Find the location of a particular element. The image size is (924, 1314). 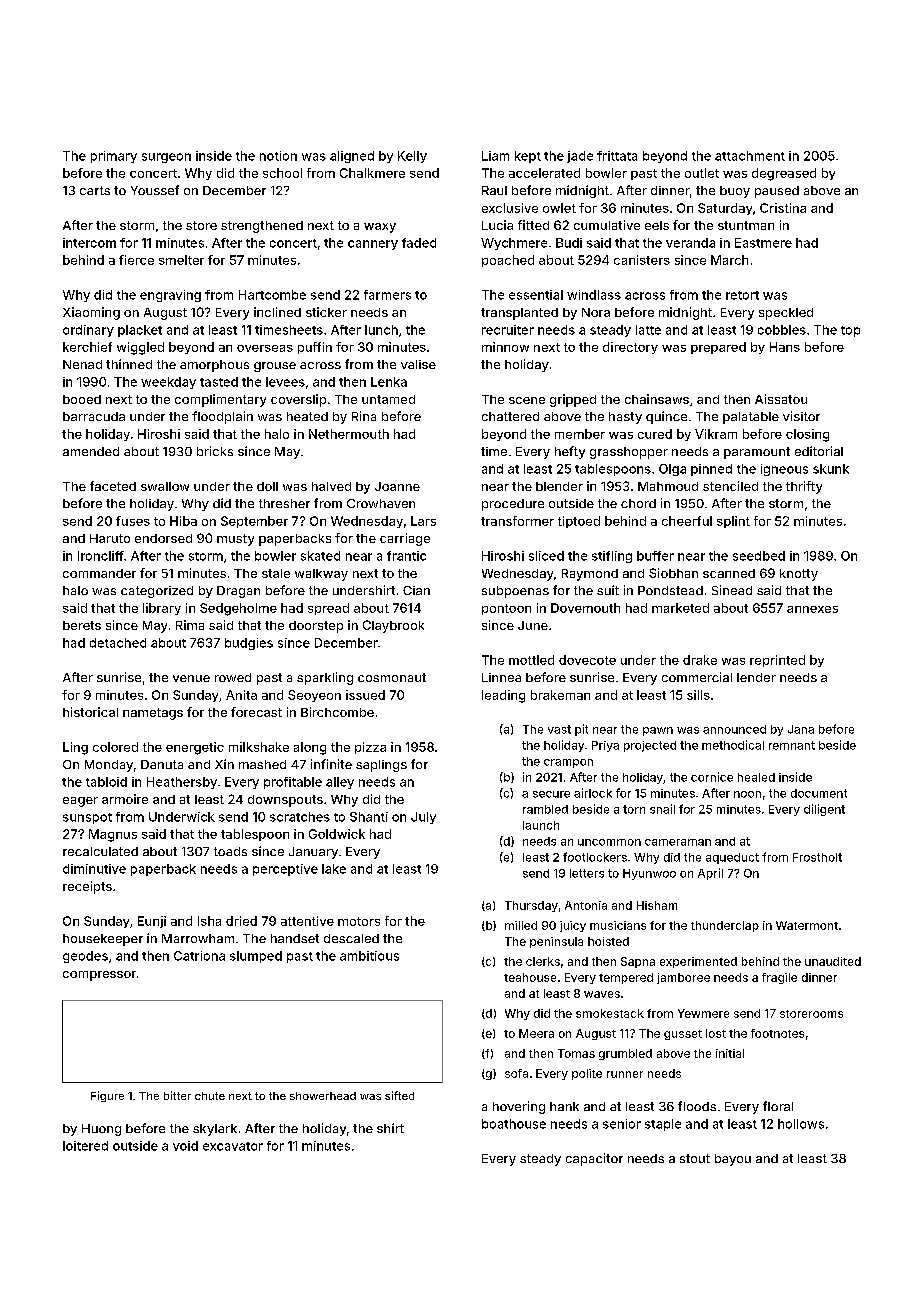

sifted is located at coordinates (399, 1095).
